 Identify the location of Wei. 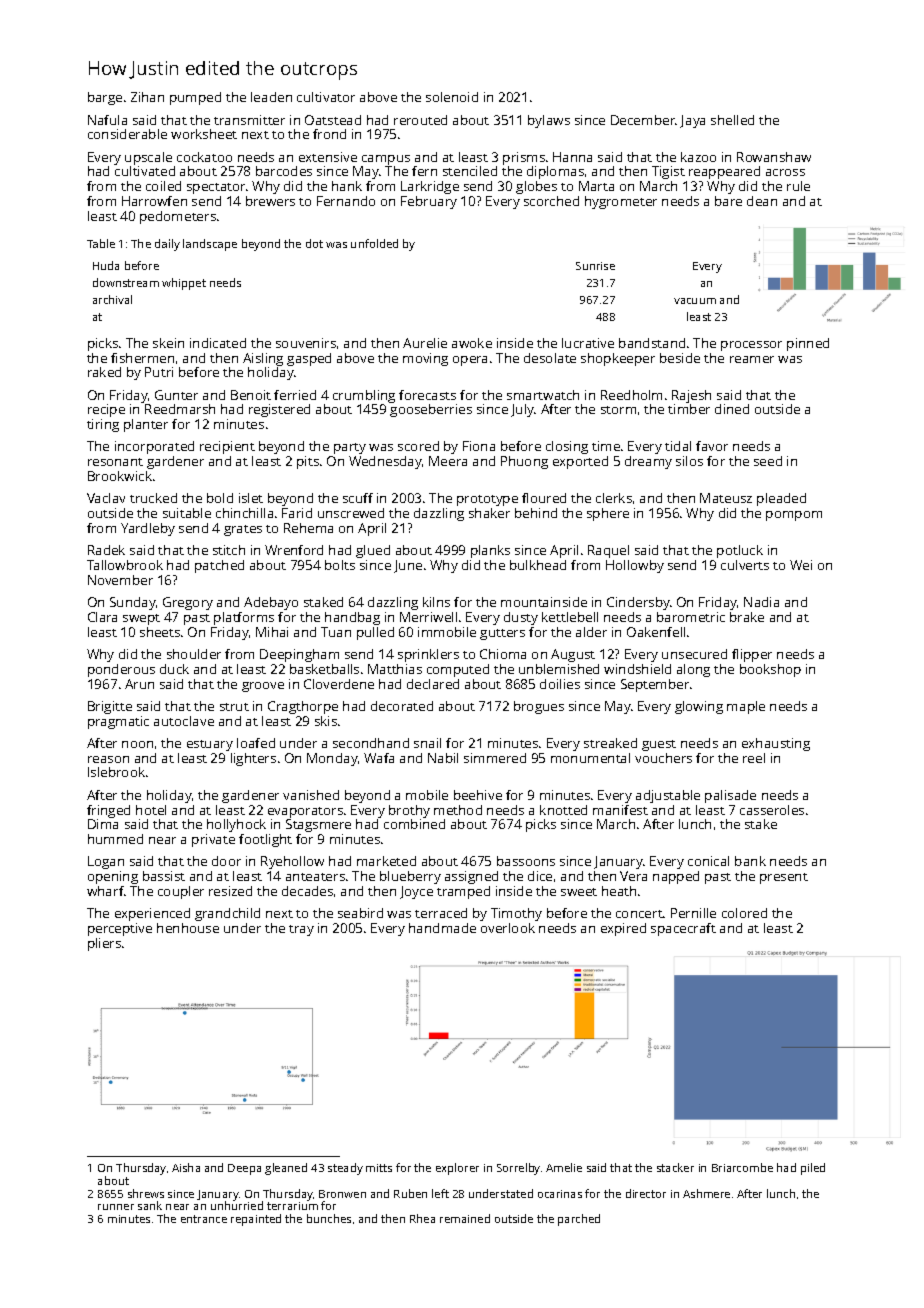
(801, 565).
